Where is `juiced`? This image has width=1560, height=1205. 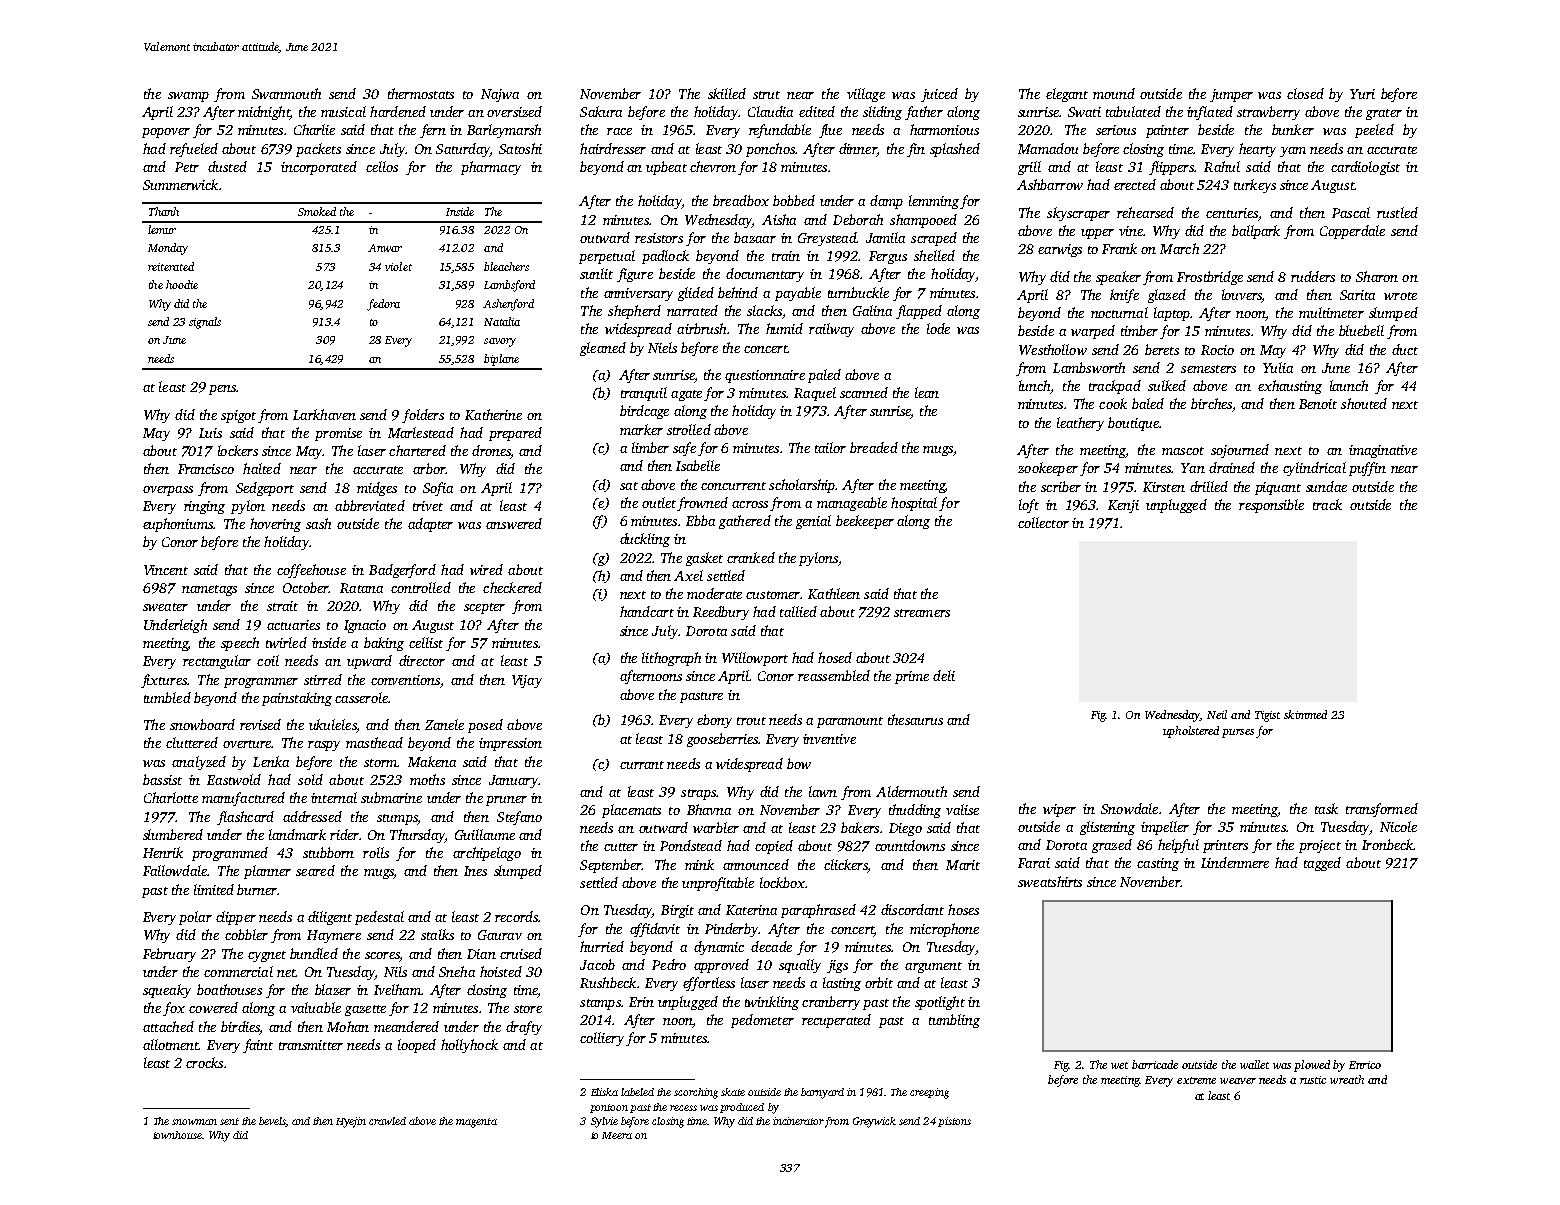
juiced is located at coordinates (939, 95).
